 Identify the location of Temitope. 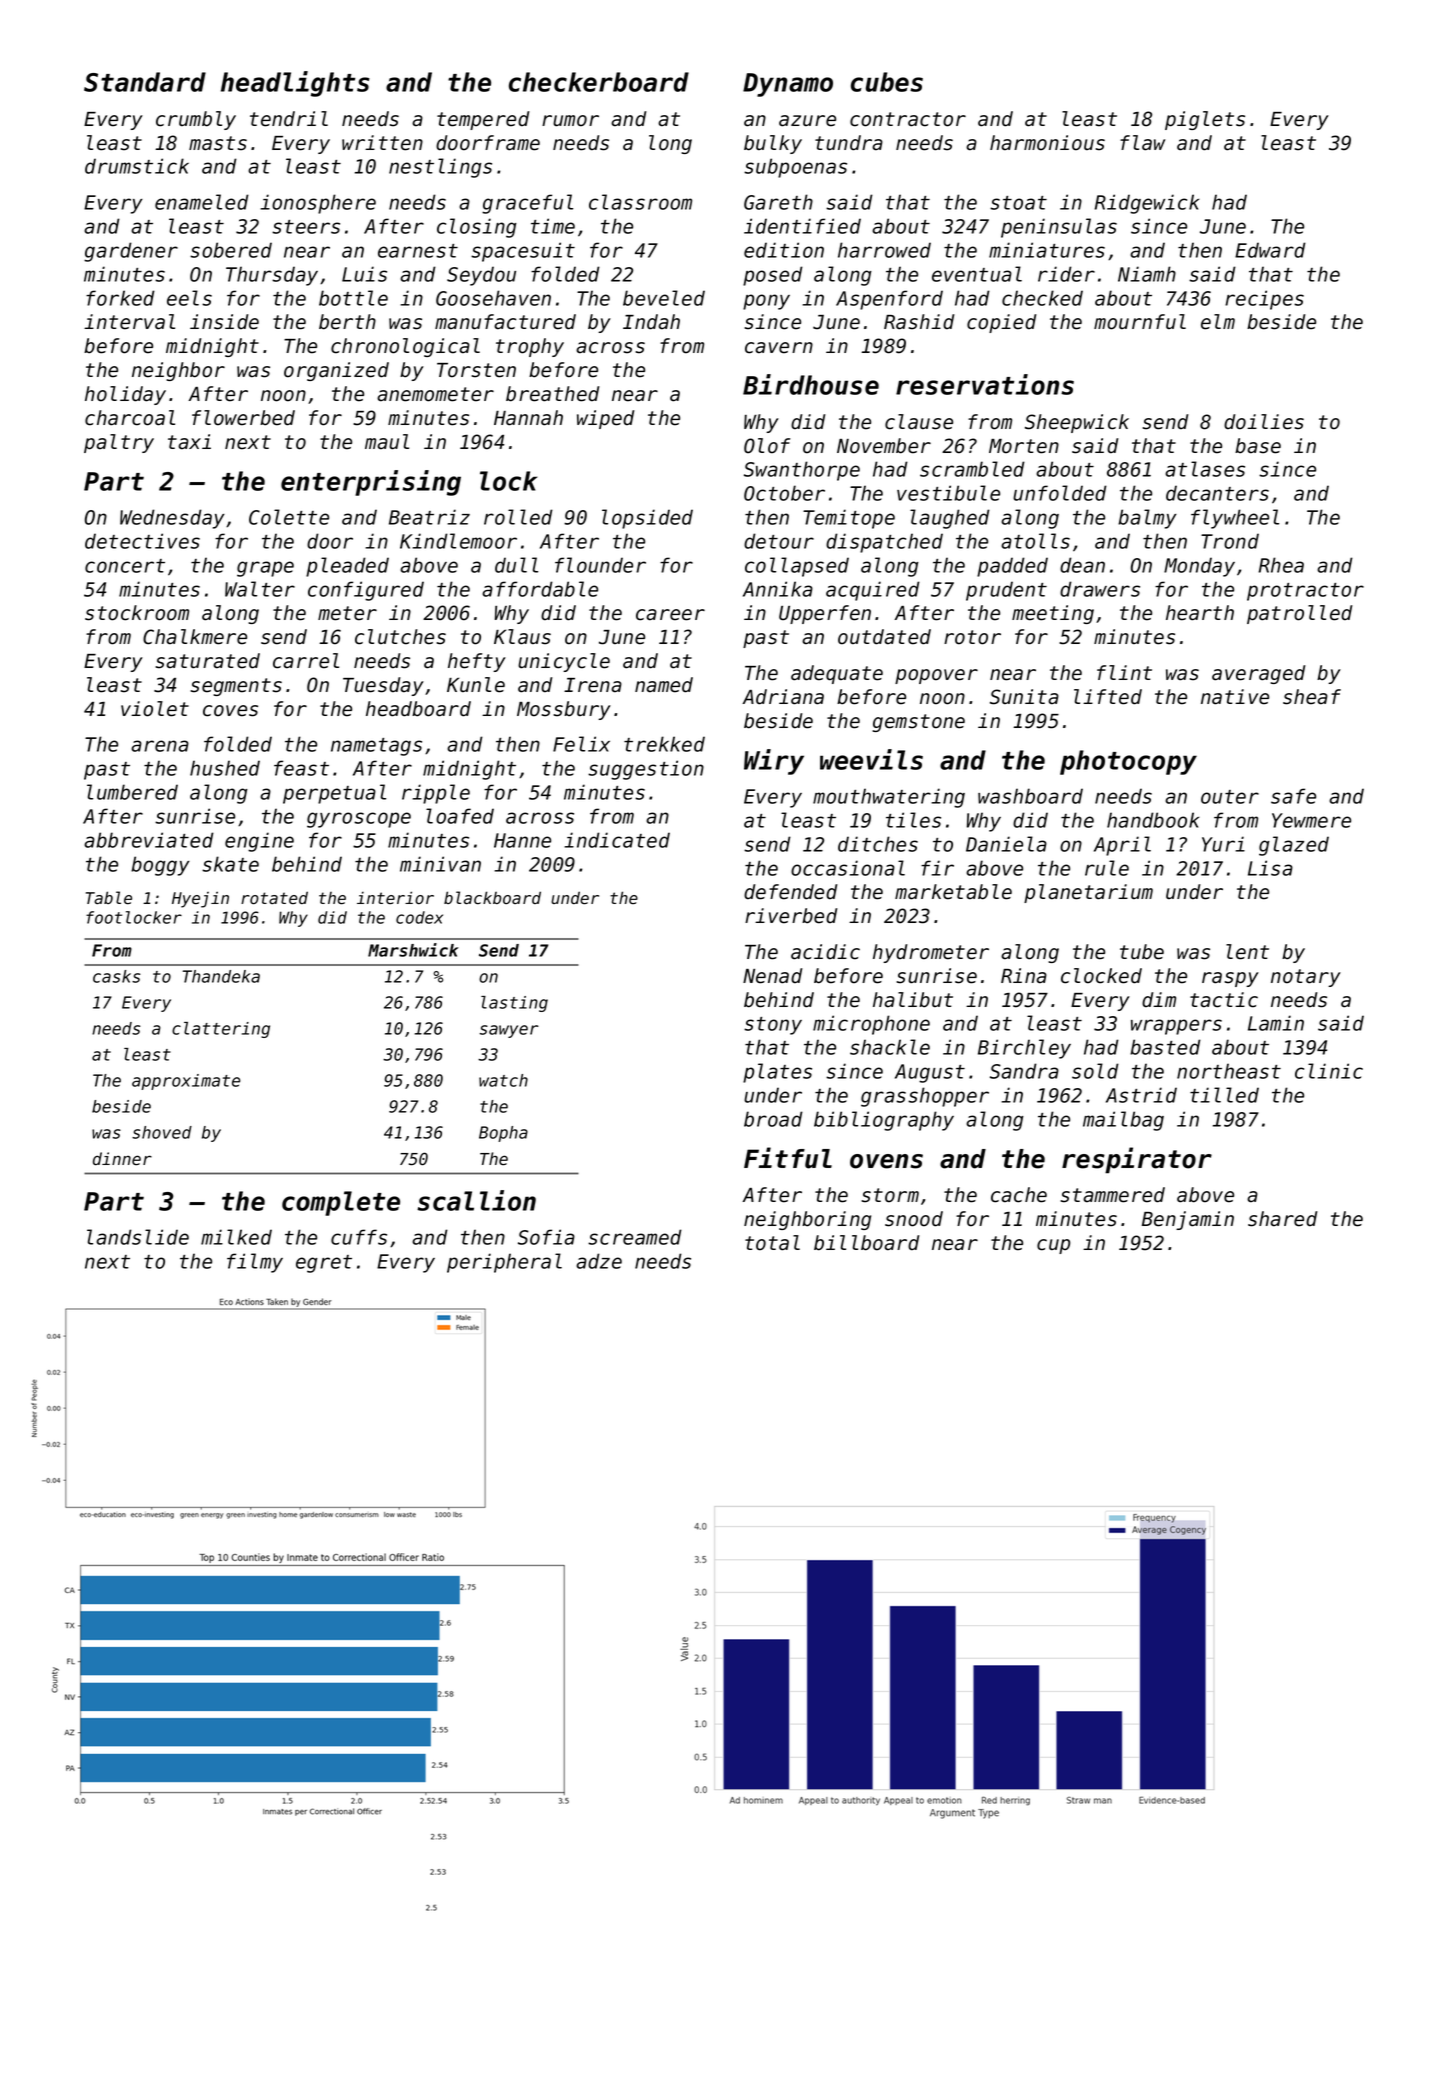
(849, 519).
